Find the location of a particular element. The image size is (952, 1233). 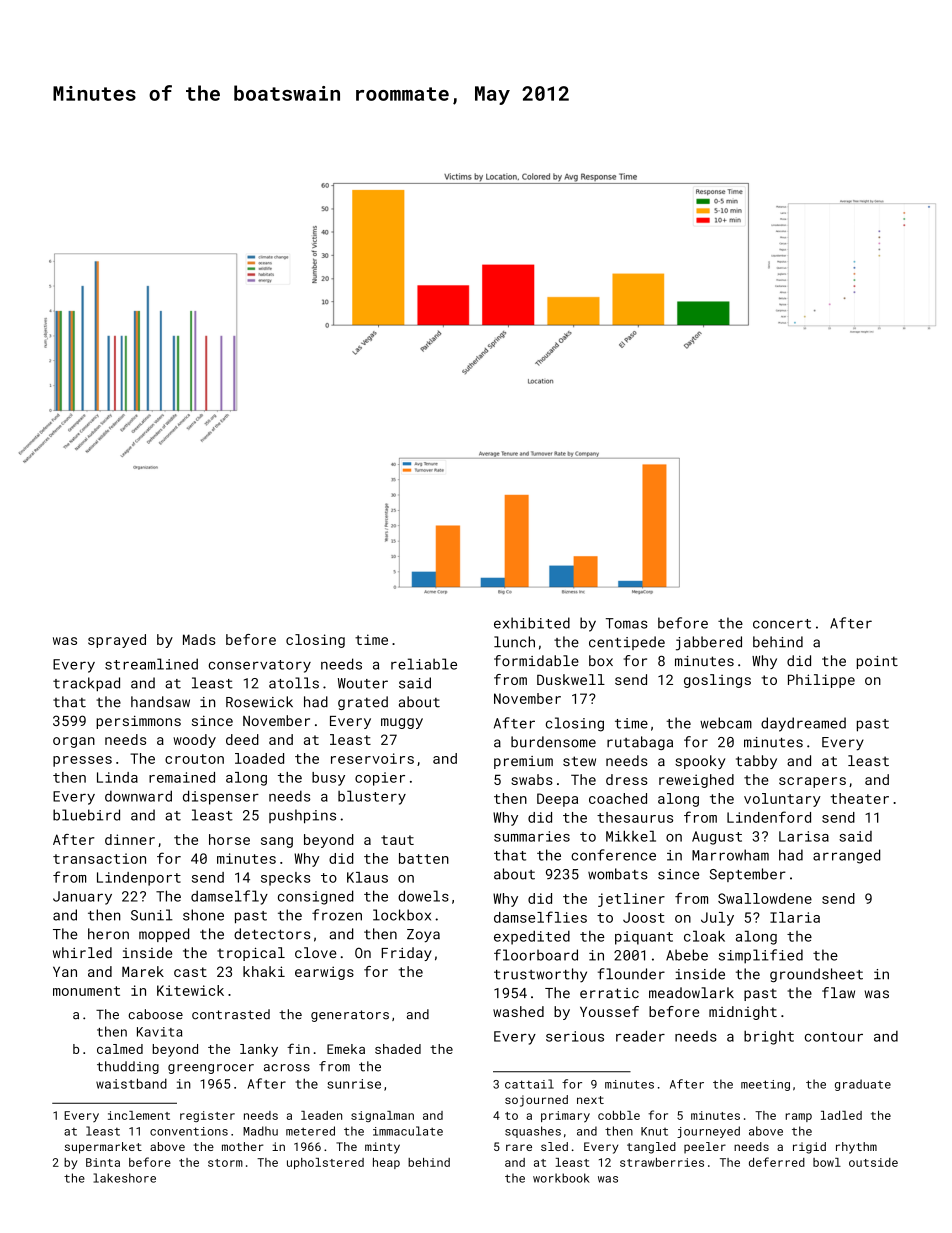

sled is located at coordinates (554, 1146).
